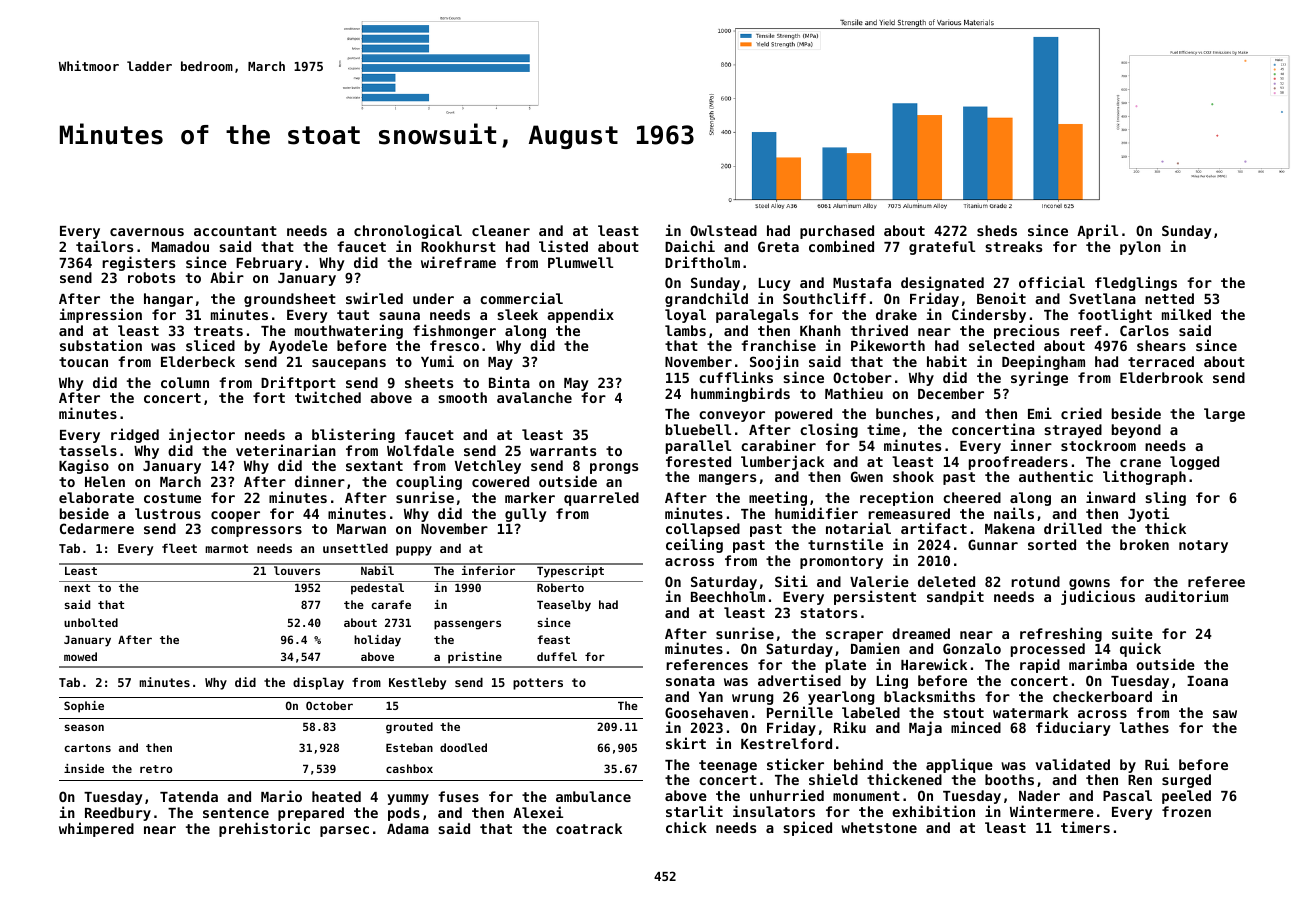 The image size is (1308, 924). What do you see at coordinates (601, 499) in the screenshot?
I see `quarreled` at bounding box center [601, 499].
